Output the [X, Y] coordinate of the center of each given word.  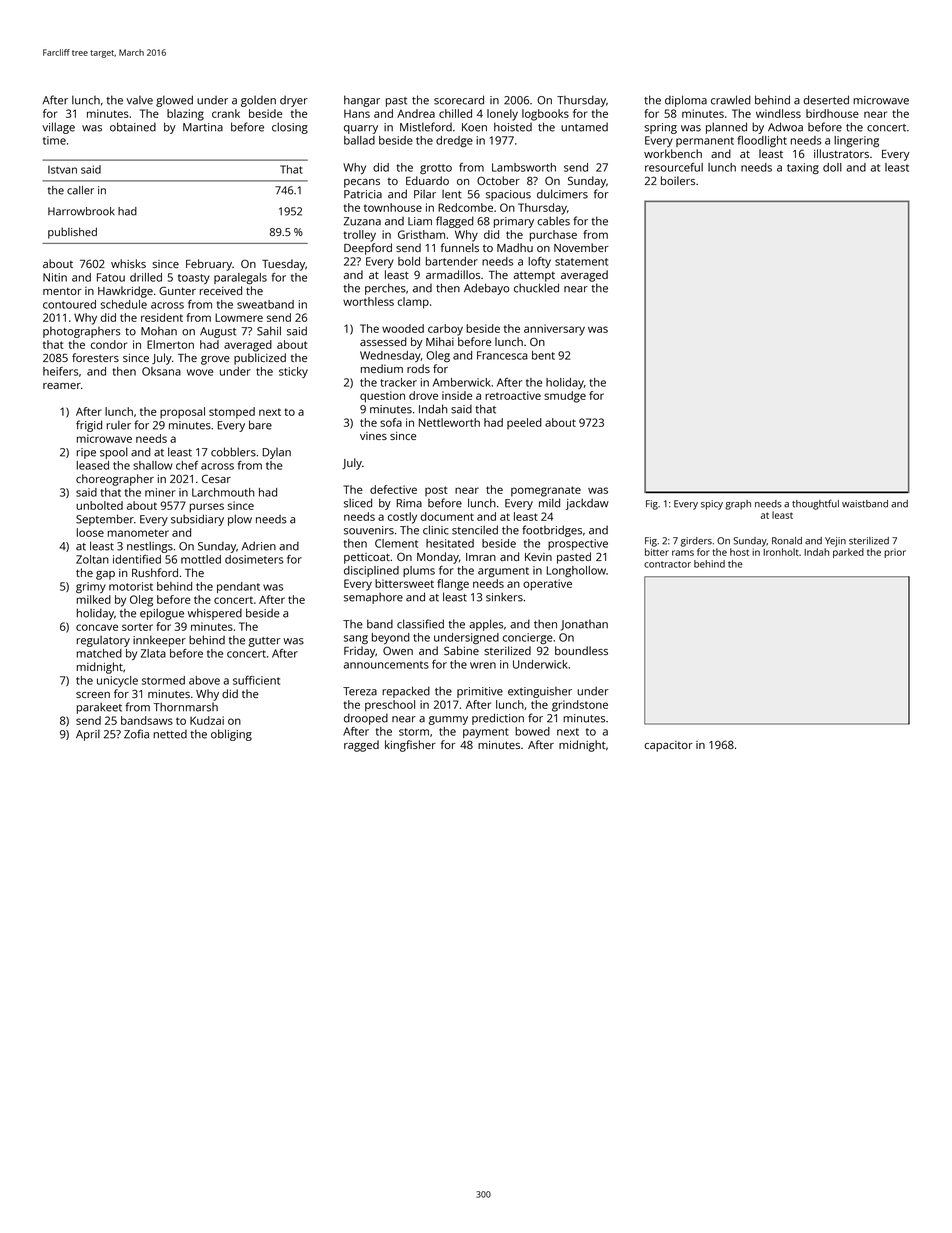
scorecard [459, 100]
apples [486, 625]
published [72, 233]
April [88, 735]
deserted [826, 100]
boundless [581, 650]
